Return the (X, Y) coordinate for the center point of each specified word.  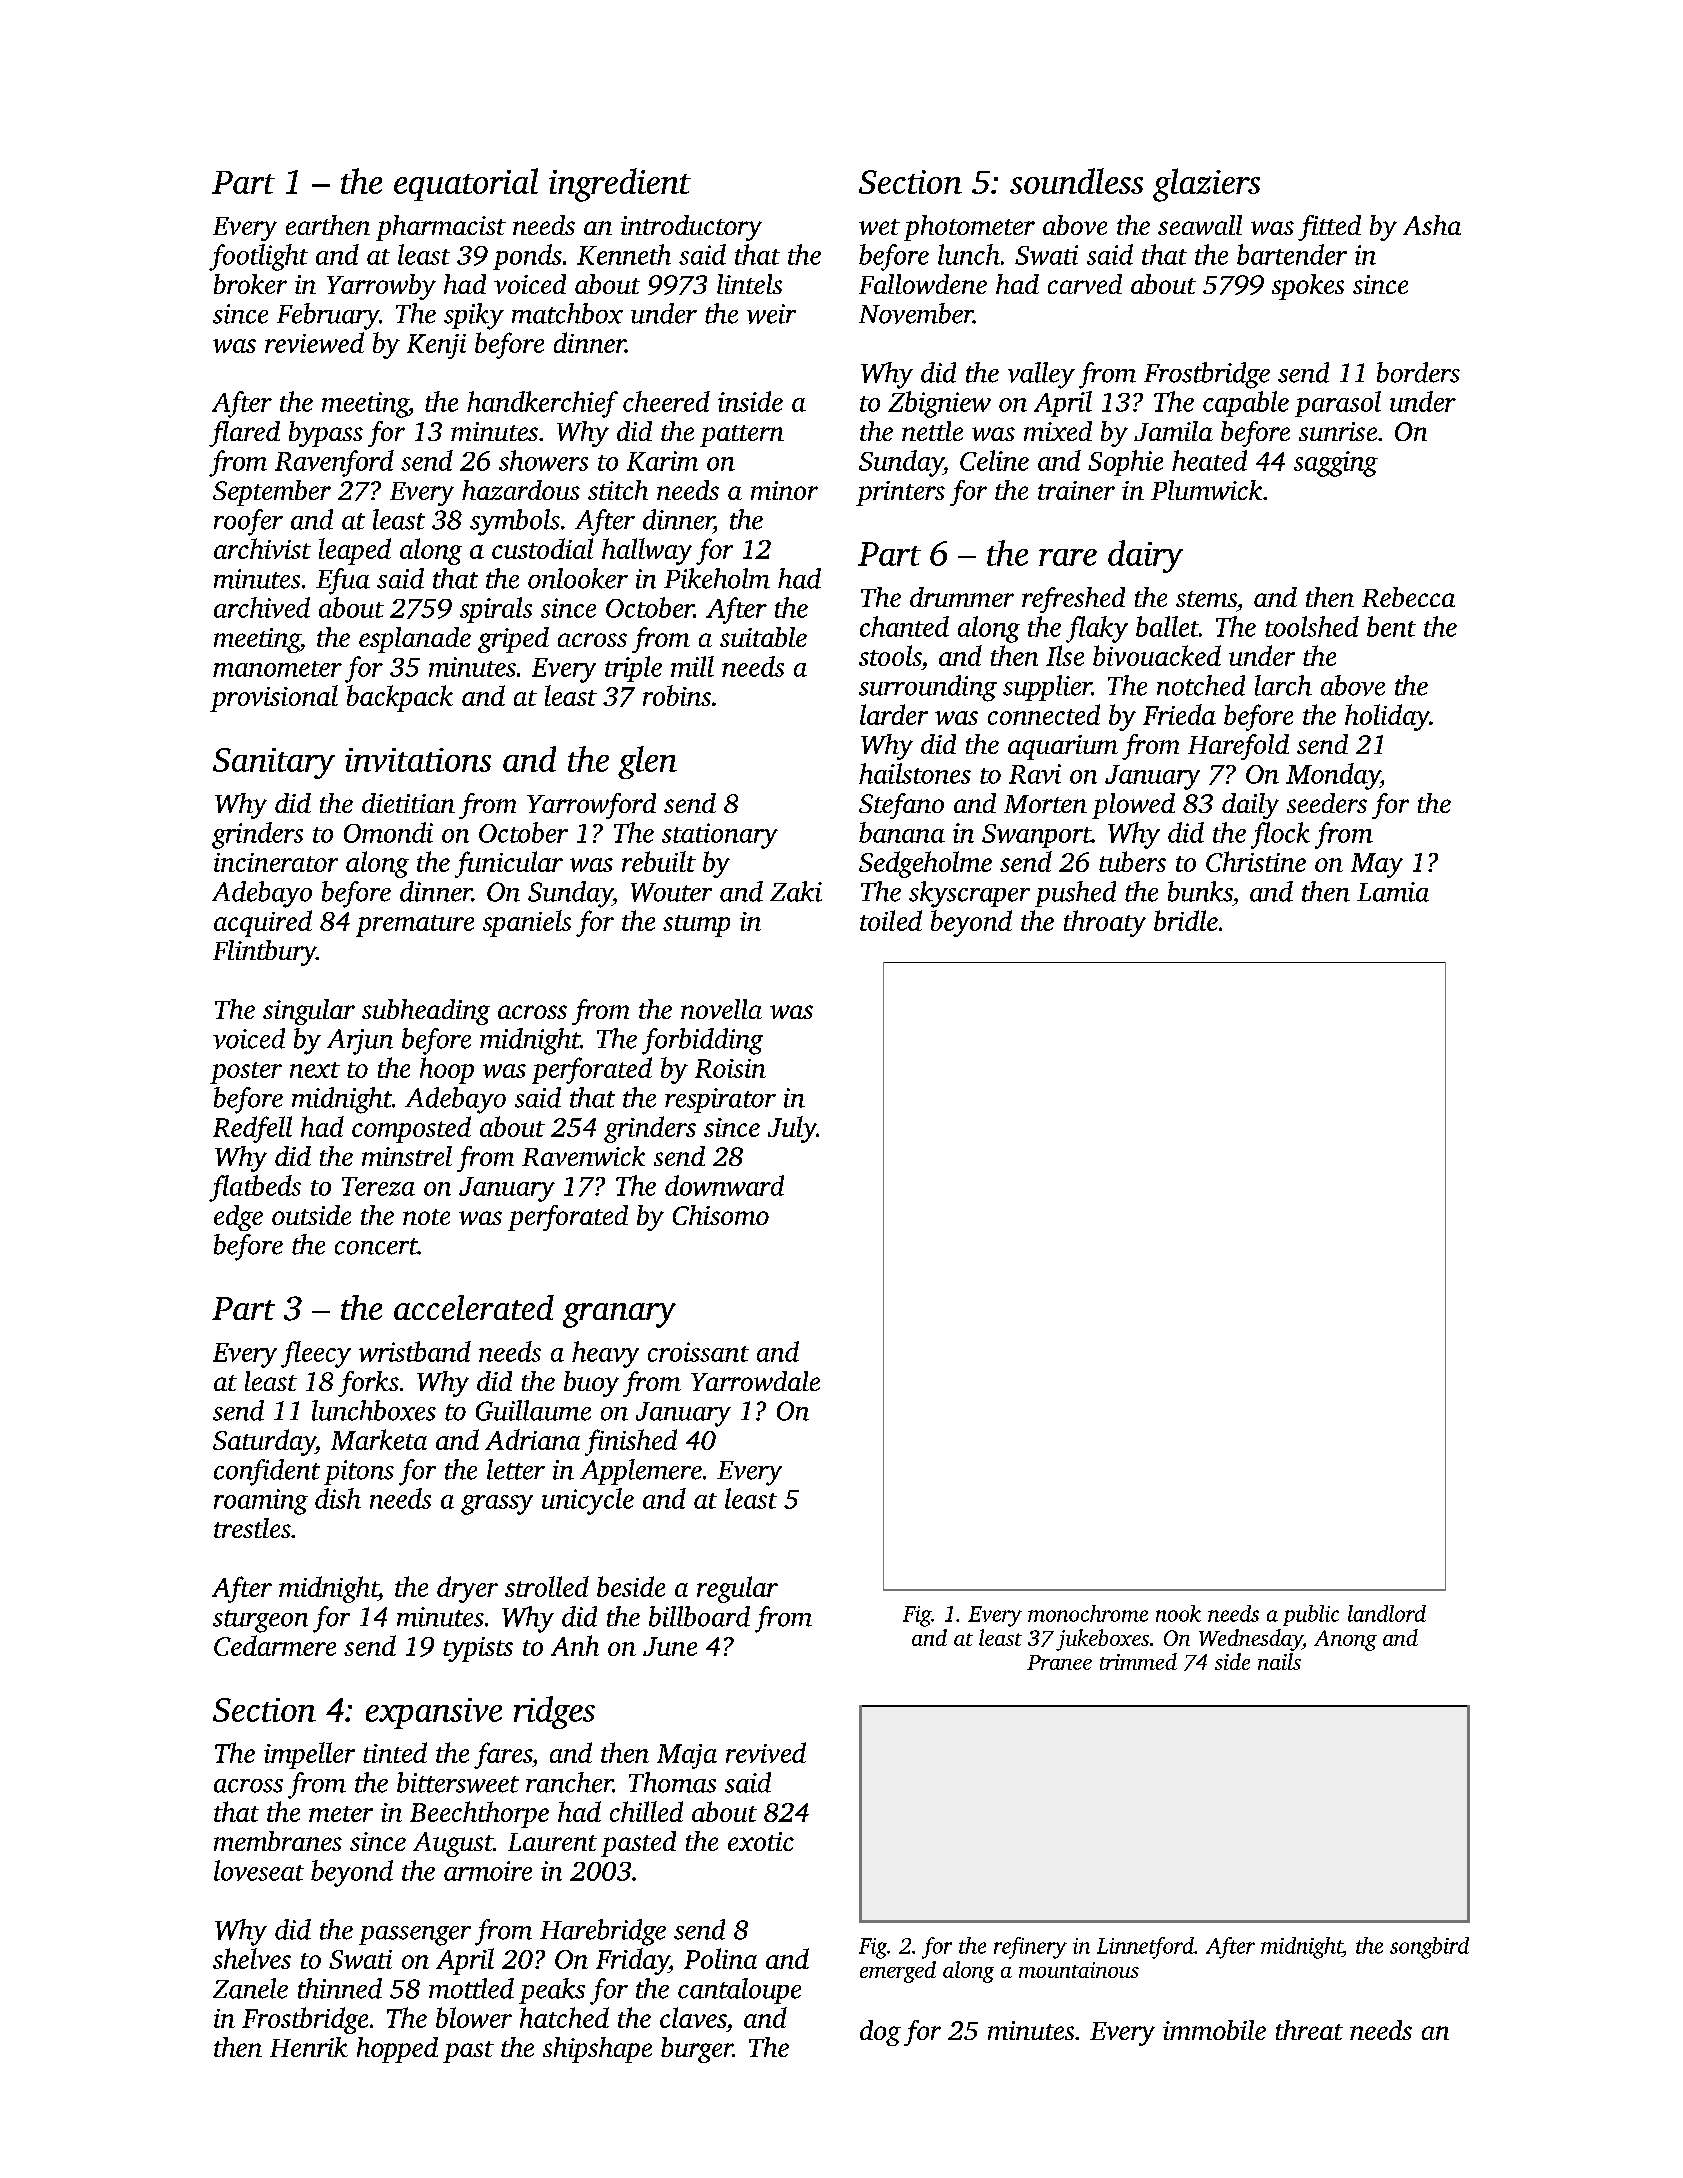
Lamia (1393, 892)
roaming (261, 1502)
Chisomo (721, 1215)
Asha (1432, 225)
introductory (691, 228)
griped (513, 640)
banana (902, 832)
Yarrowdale (755, 1381)
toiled (891, 920)
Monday (1333, 776)
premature (415, 926)
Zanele (250, 1988)
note (426, 1217)
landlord (1387, 1613)
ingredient (620, 185)
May (1377, 865)
